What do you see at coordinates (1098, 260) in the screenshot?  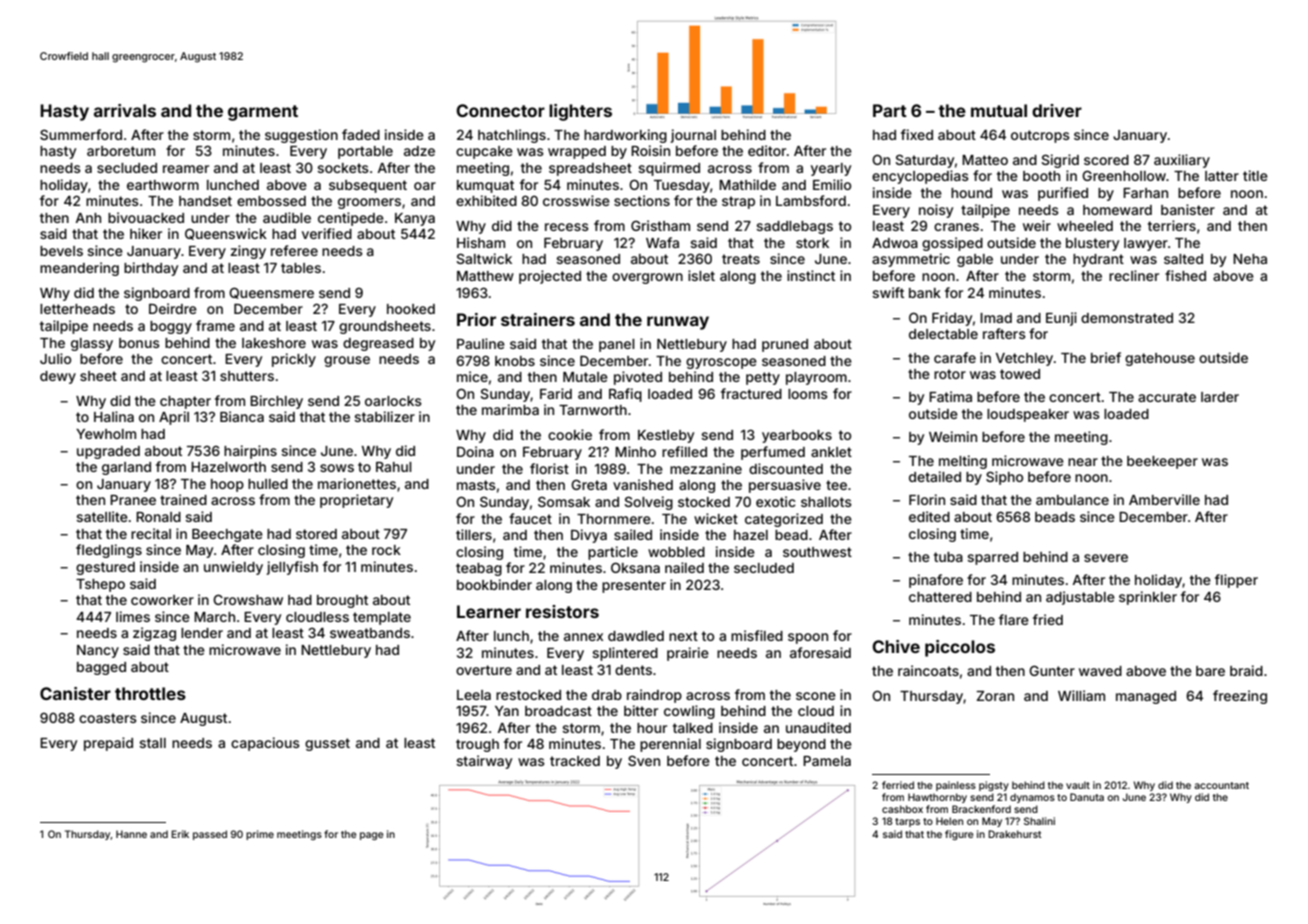 I see `hydrant` at bounding box center [1098, 260].
